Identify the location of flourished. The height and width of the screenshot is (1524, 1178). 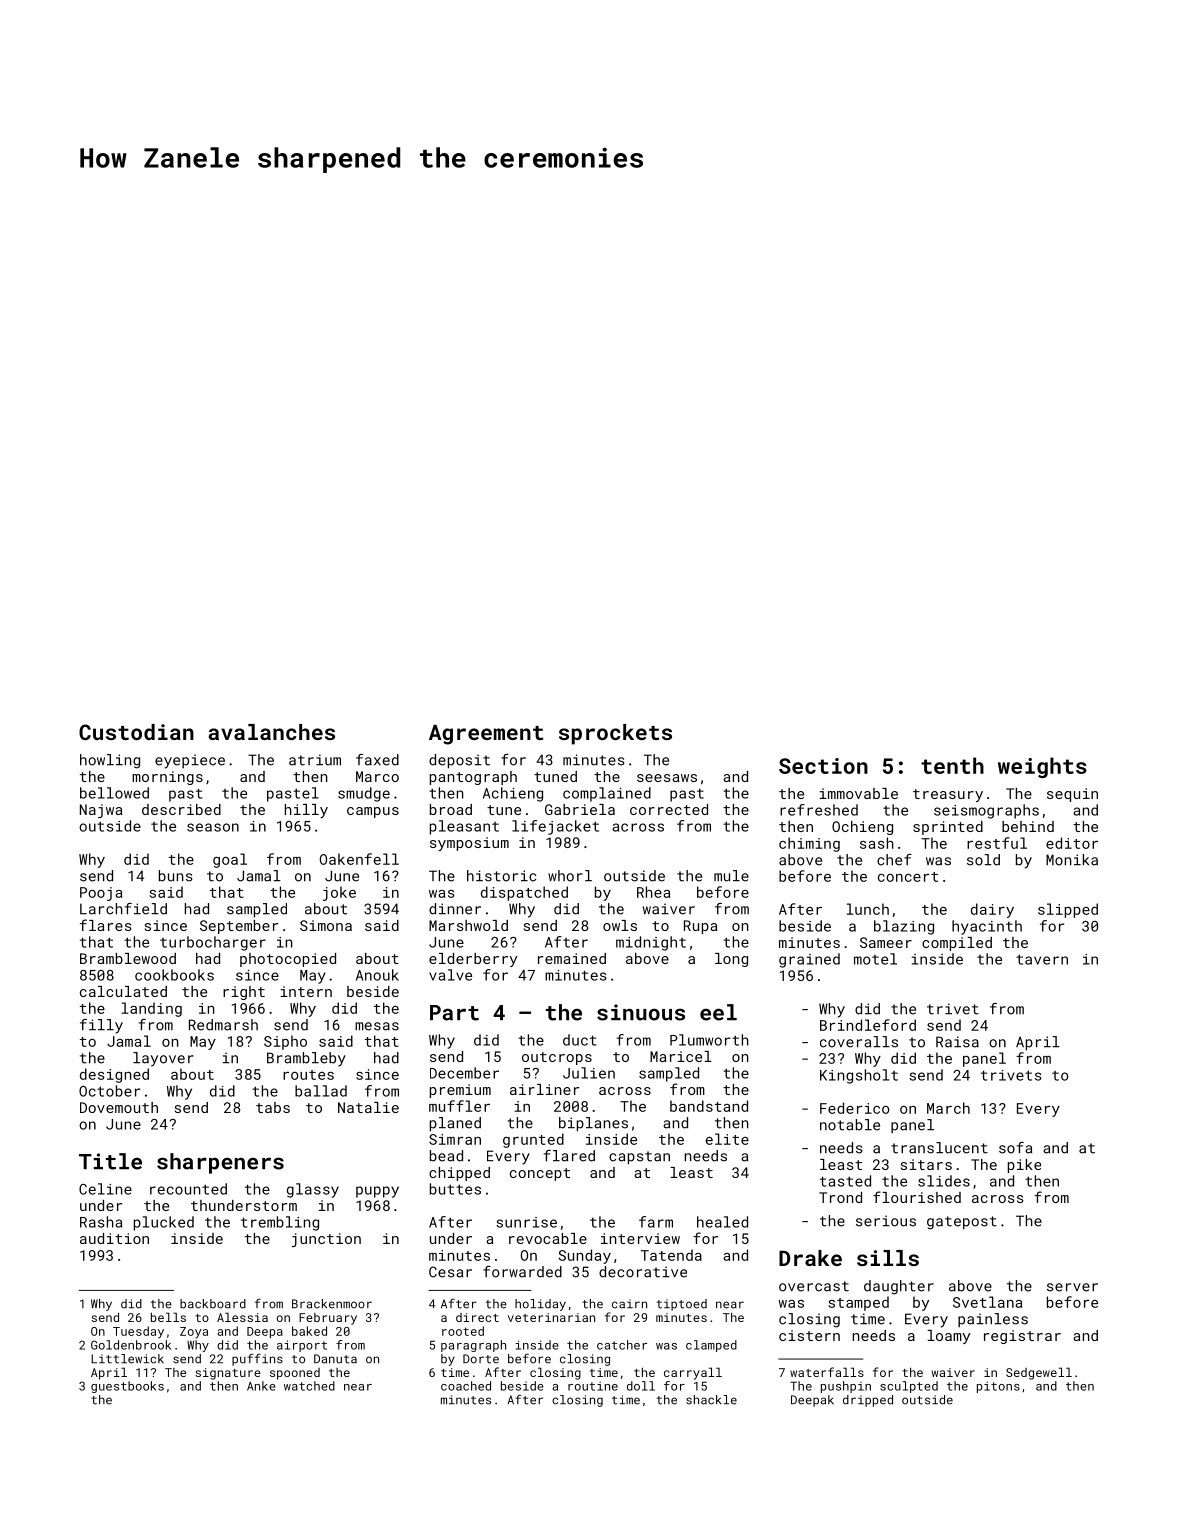
(917, 1197).
